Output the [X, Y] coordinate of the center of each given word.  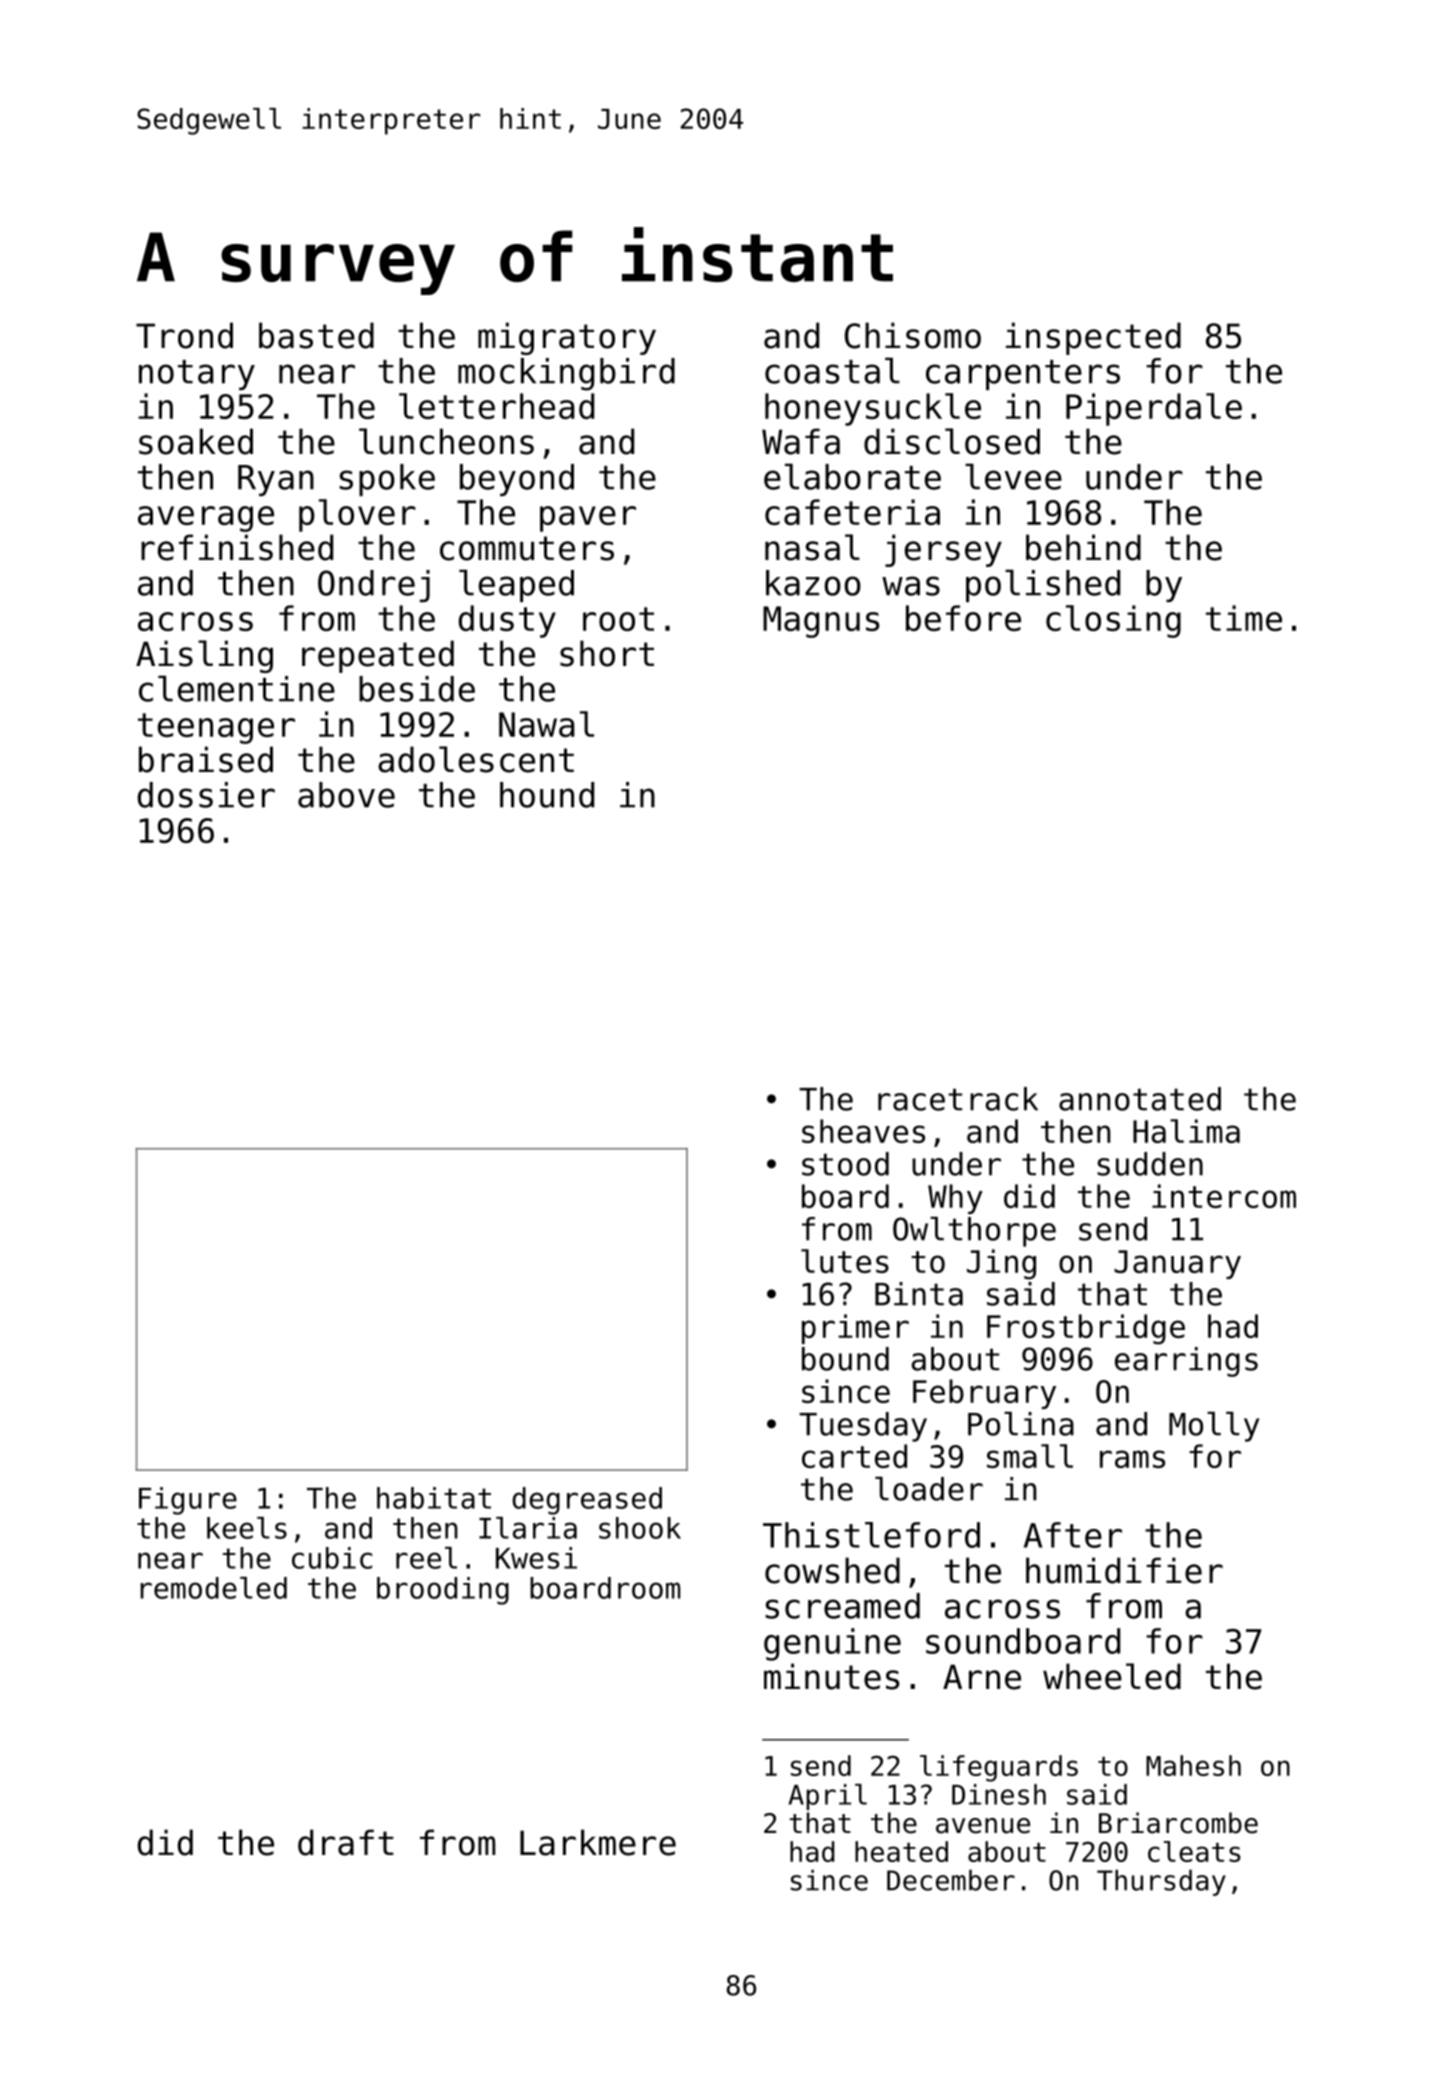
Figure [188, 1501]
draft [346, 1842]
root [618, 619]
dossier [206, 795]
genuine [832, 1644]
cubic [332, 1558]
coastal [832, 370]
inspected [1093, 338]
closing [1113, 621]
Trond [184, 335]
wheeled [1112, 1676]
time [1244, 618]
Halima [1186, 1131]
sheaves [863, 1131]
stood [845, 1164]
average [206, 519]
